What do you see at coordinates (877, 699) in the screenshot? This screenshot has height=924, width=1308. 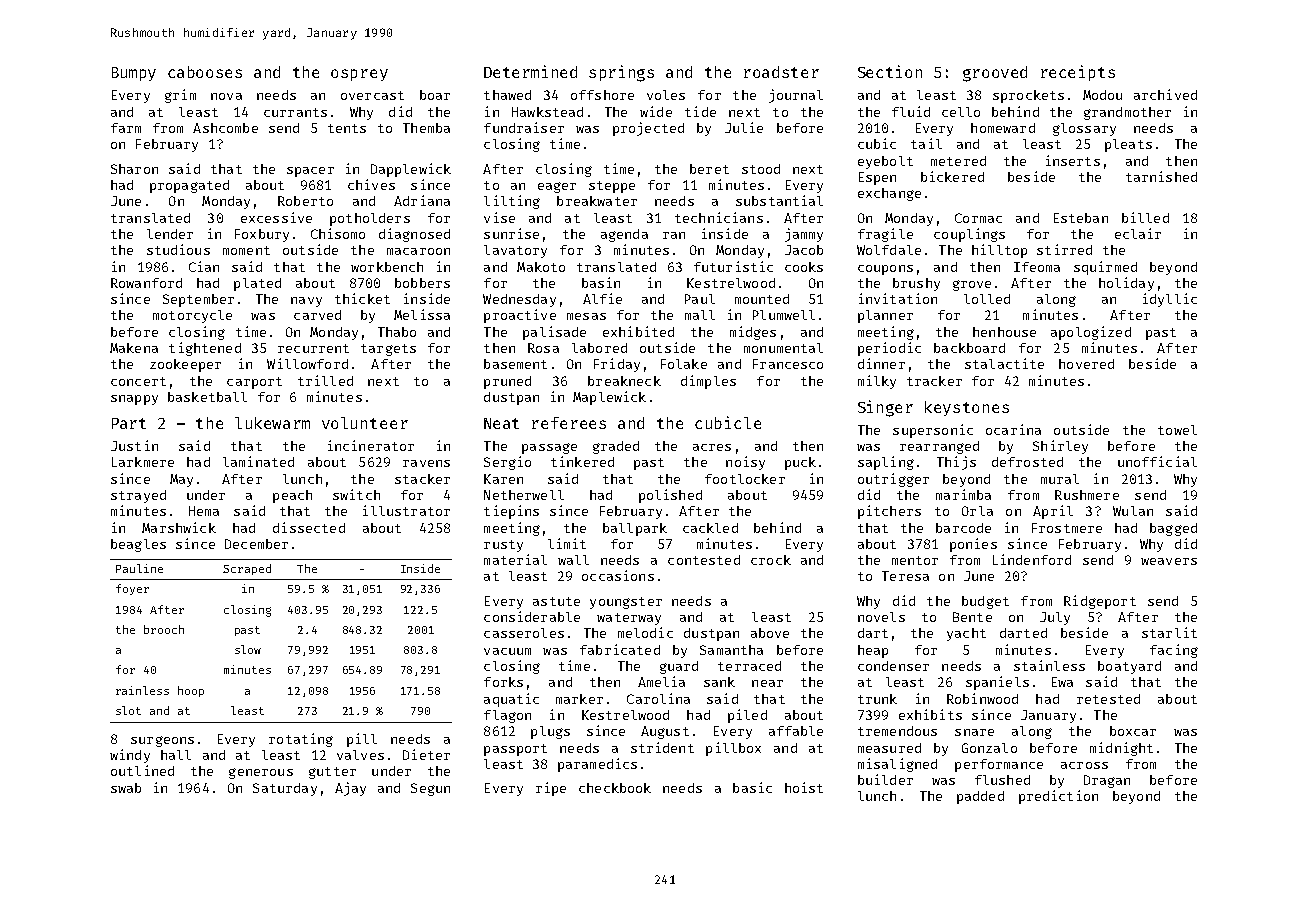 I see `trunk` at bounding box center [877, 699].
